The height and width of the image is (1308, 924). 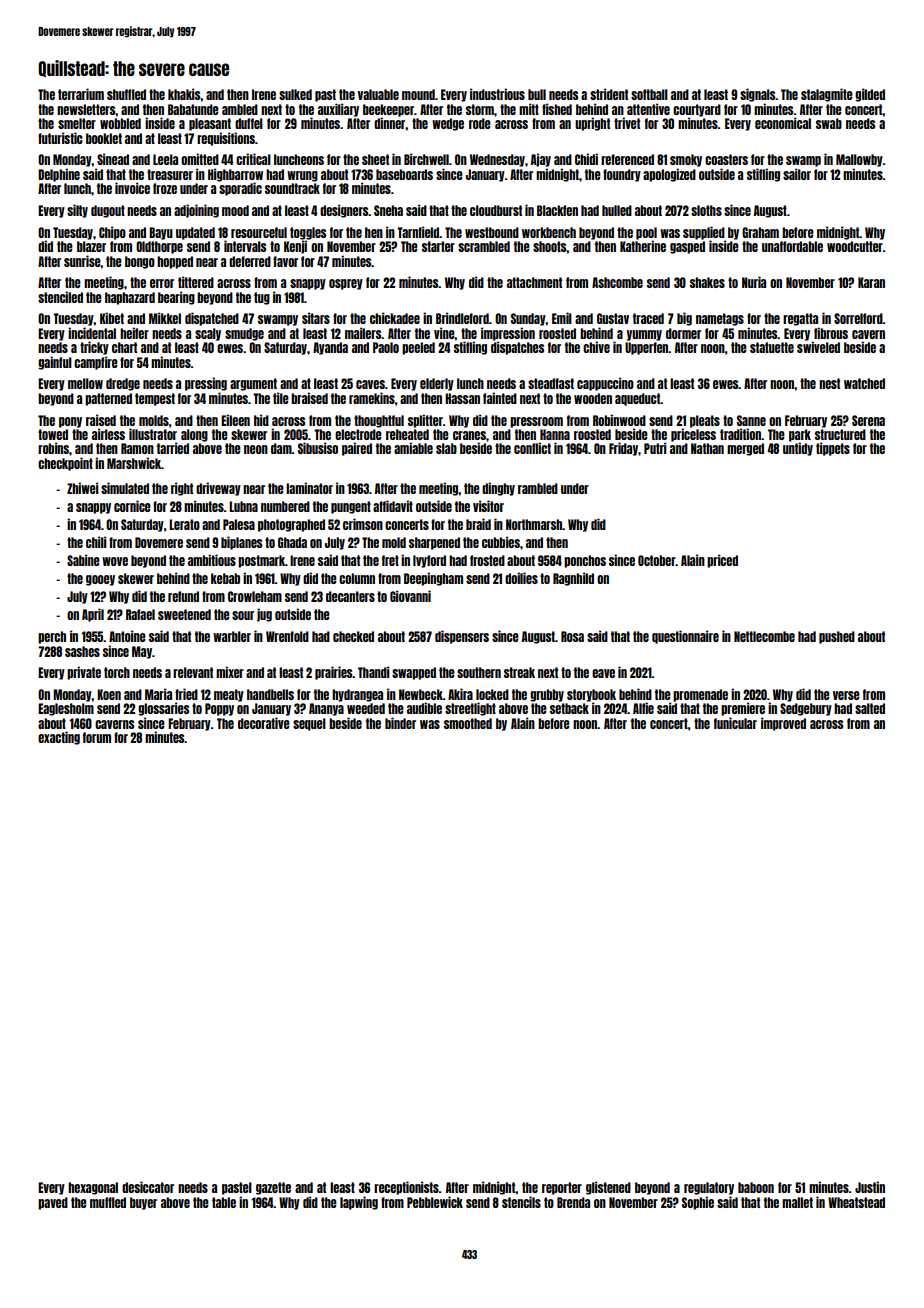 What do you see at coordinates (497, 160) in the image?
I see `Wednesday` at bounding box center [497, 160].
